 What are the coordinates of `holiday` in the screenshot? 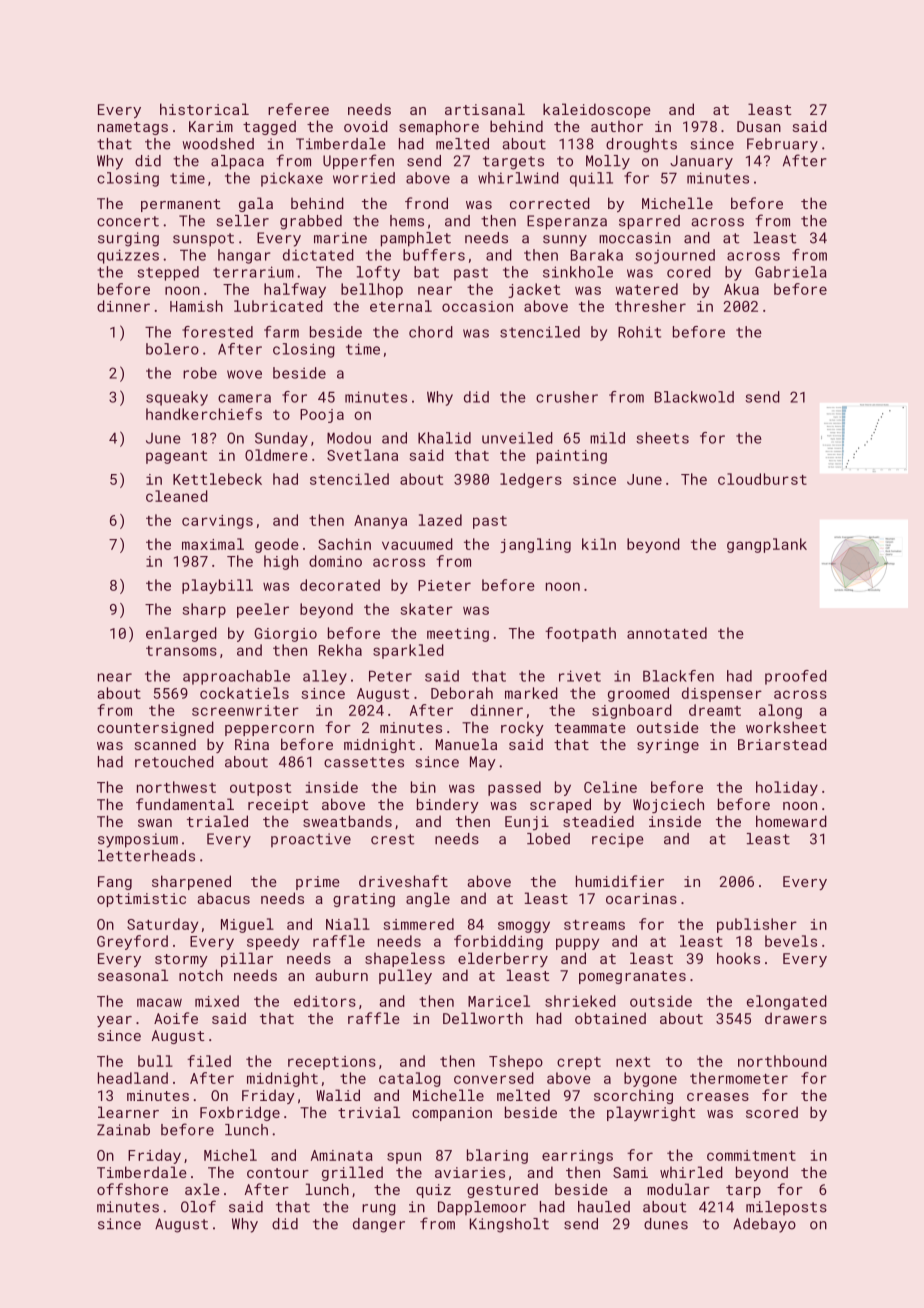 It's located at (787, 788).
